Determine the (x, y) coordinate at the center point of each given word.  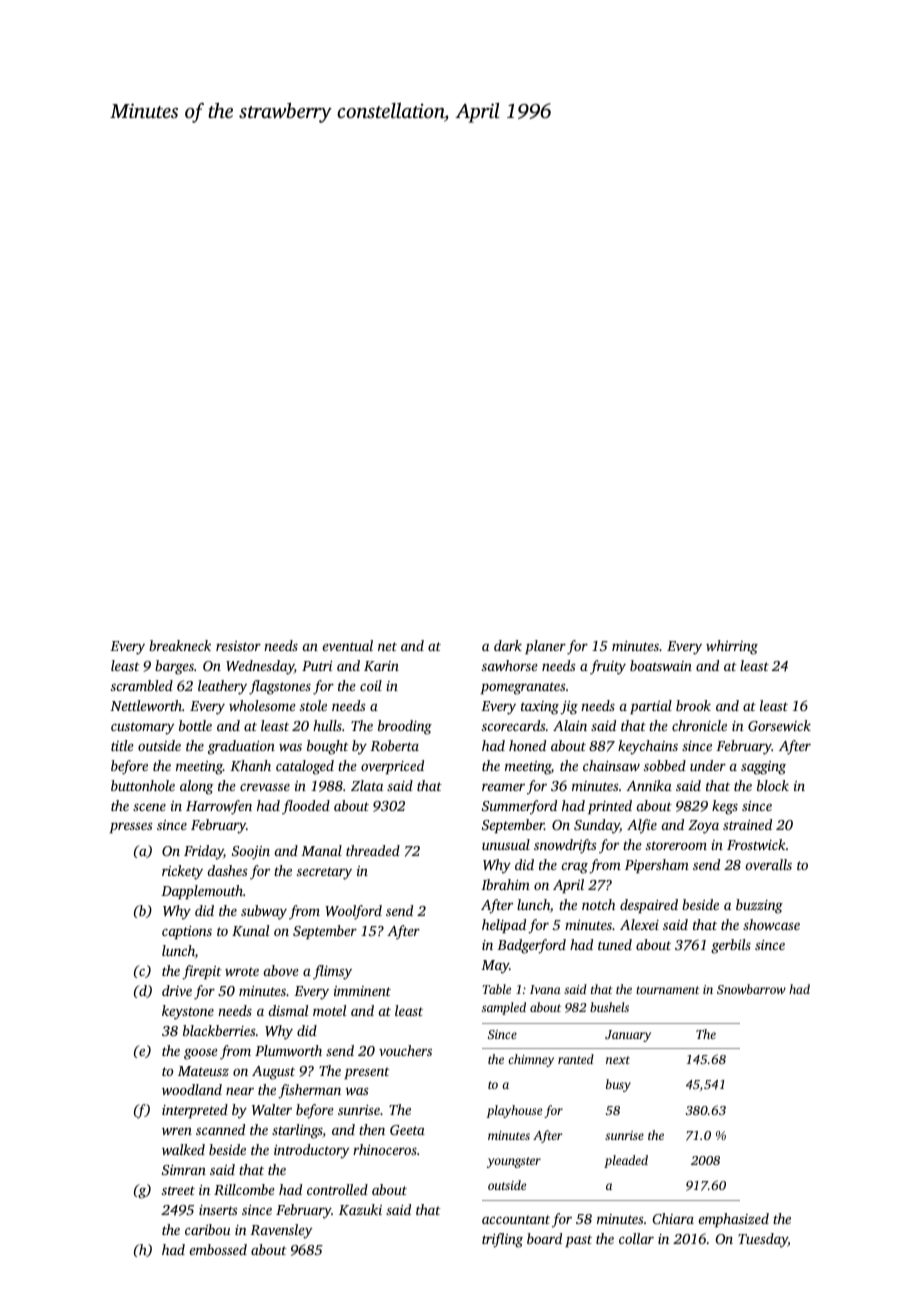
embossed (218, 1249)
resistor (238, 646)
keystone (188, 1012)
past (578, 1241)
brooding (405, 727)
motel (329, 1010)
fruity (608, 667)
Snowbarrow (751, 989)
